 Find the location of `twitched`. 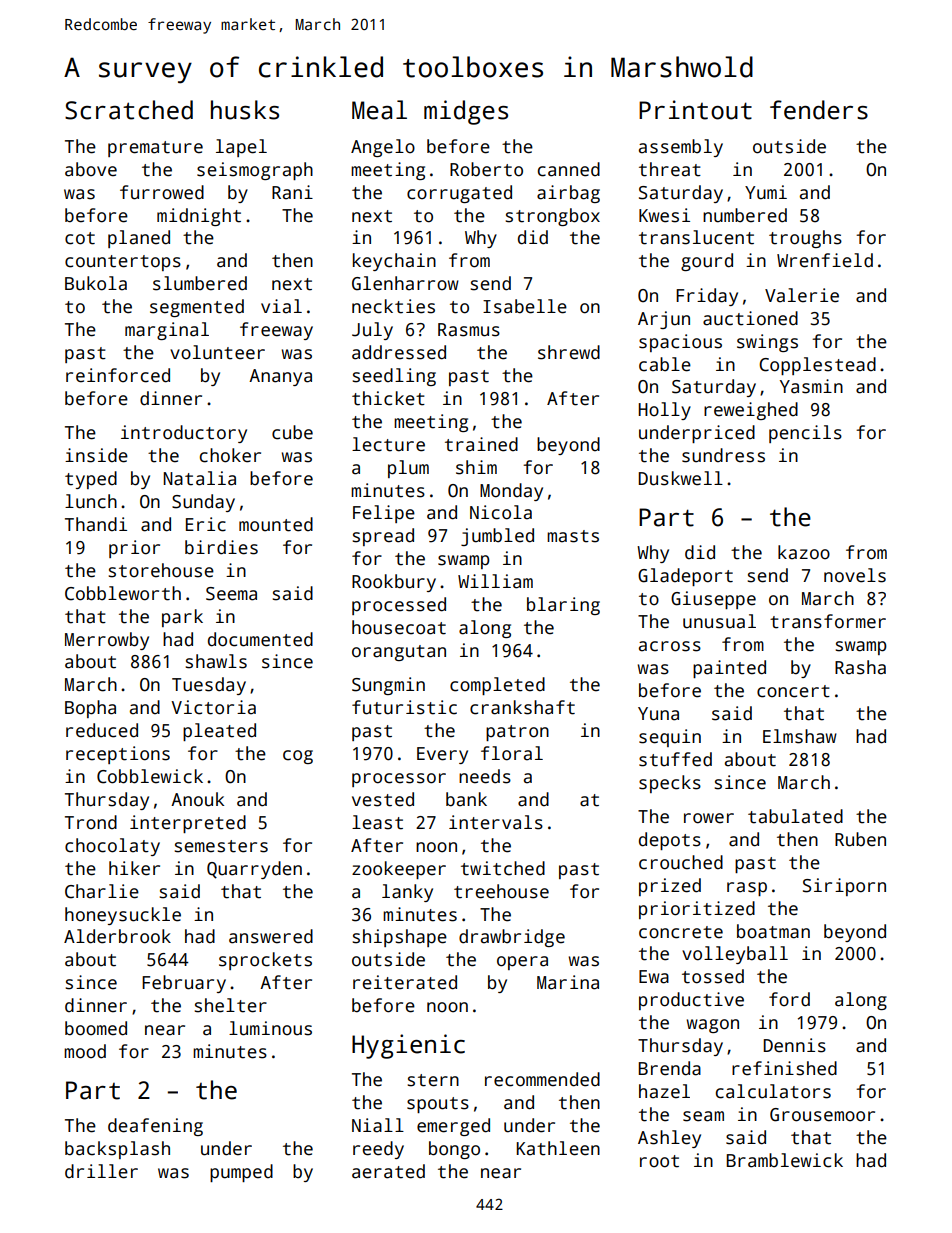

twitched is located at coordinates (503, 868).
